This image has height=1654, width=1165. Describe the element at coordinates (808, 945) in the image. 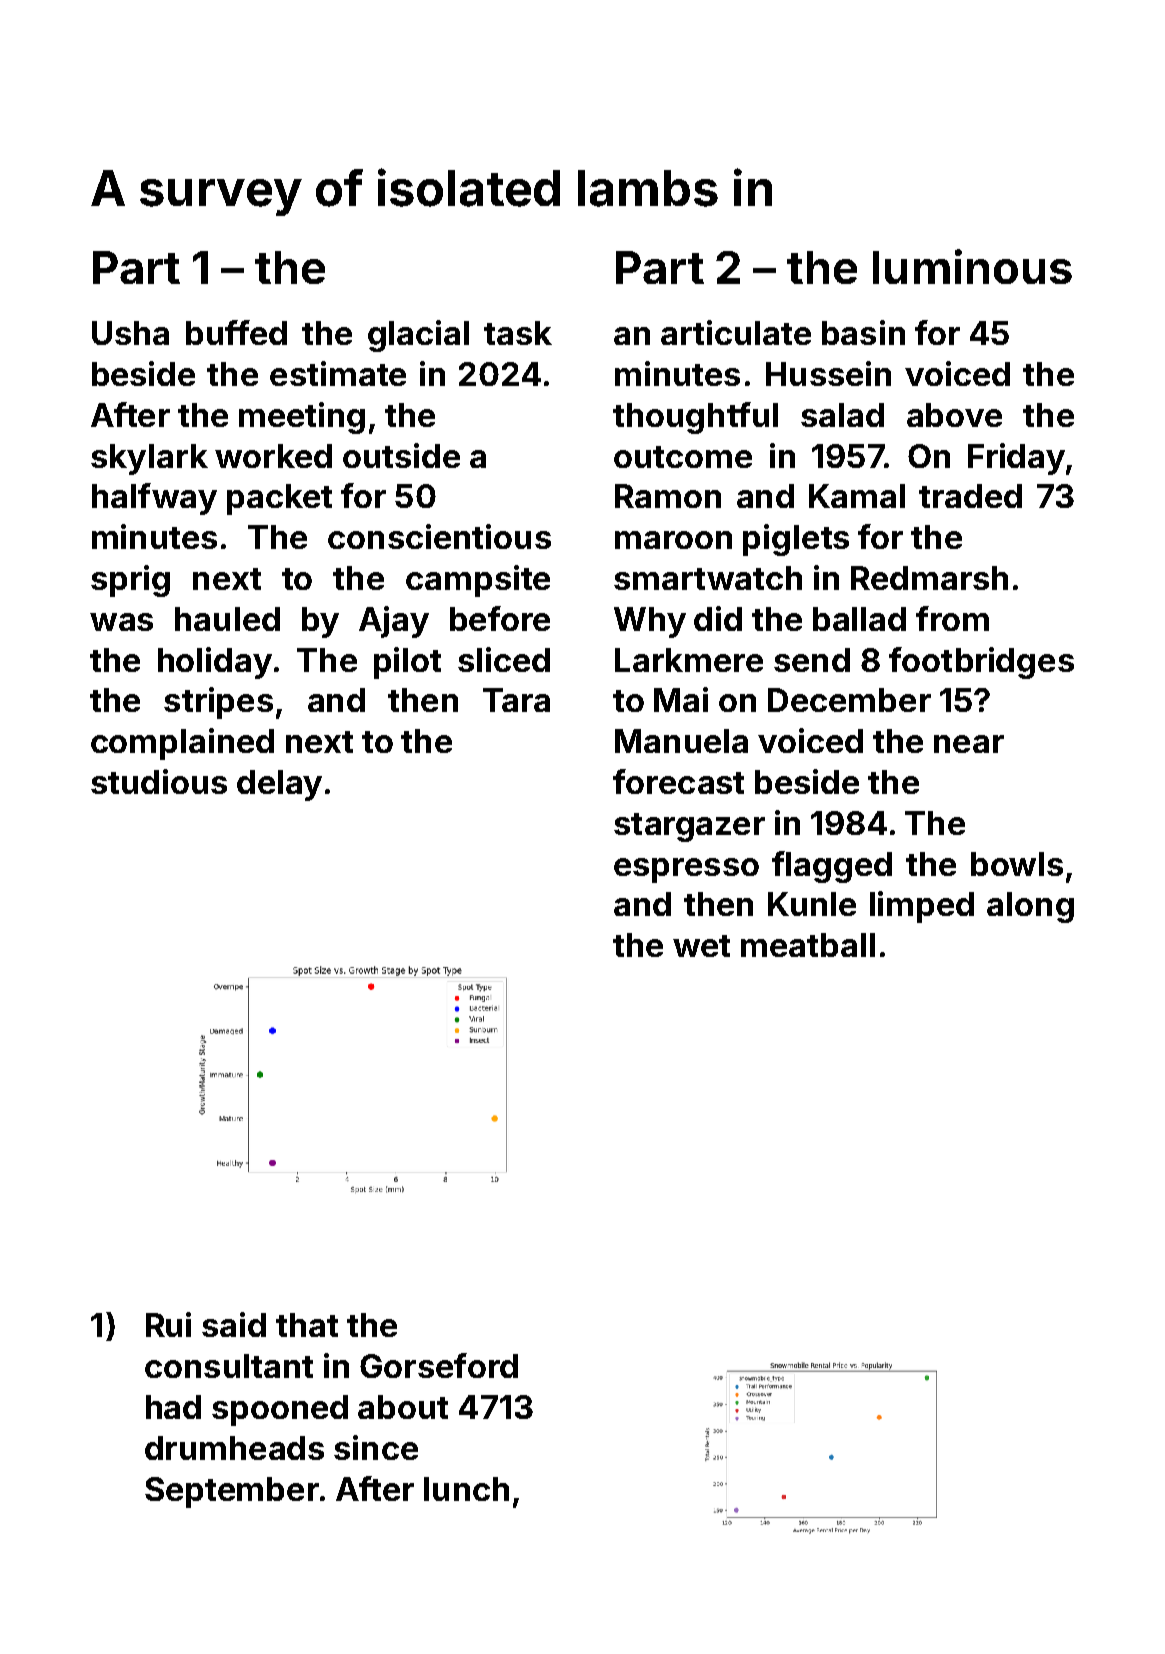

I see `meatball` at that location.
